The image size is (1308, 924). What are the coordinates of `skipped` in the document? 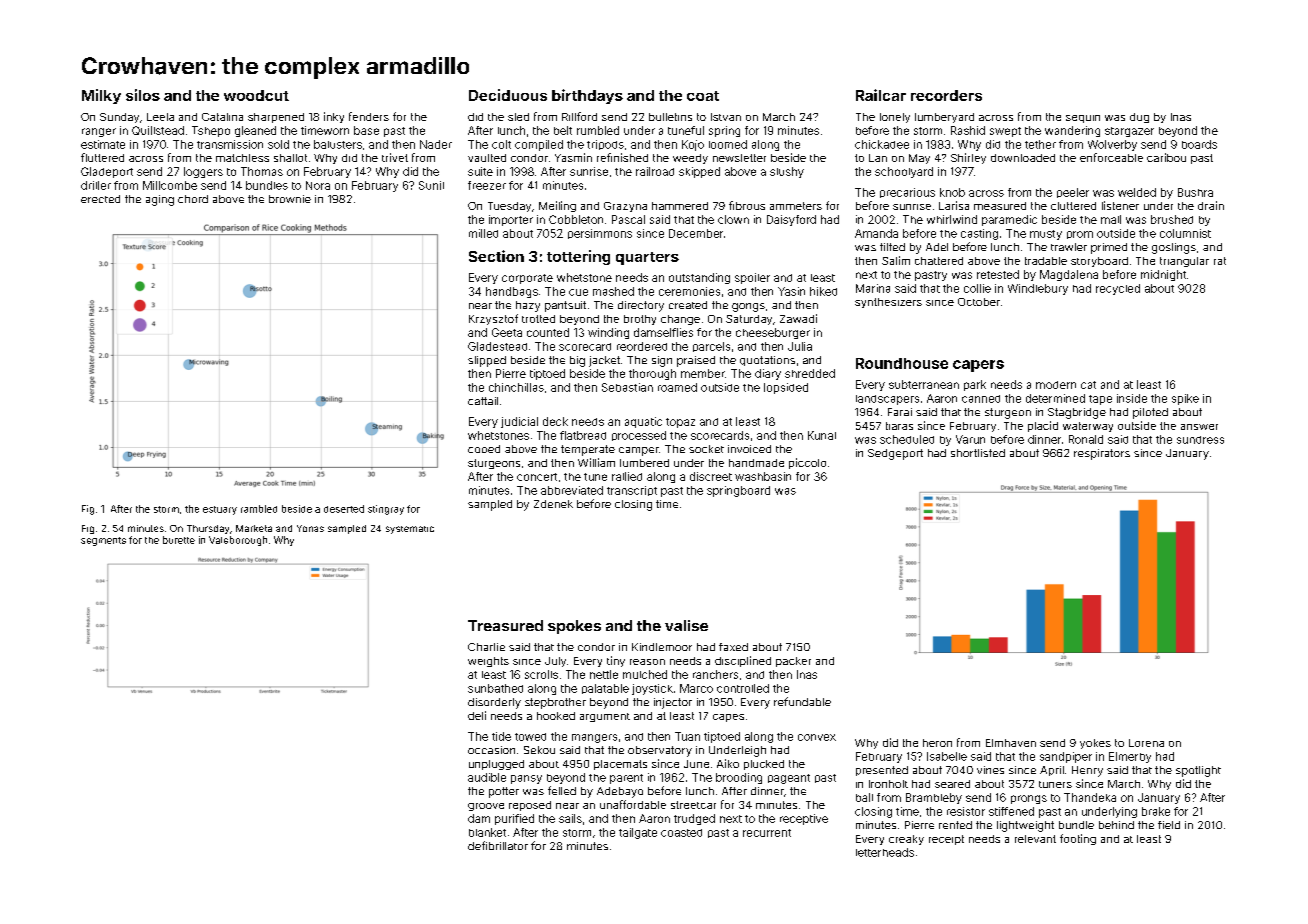 It's located at (699, 172).
